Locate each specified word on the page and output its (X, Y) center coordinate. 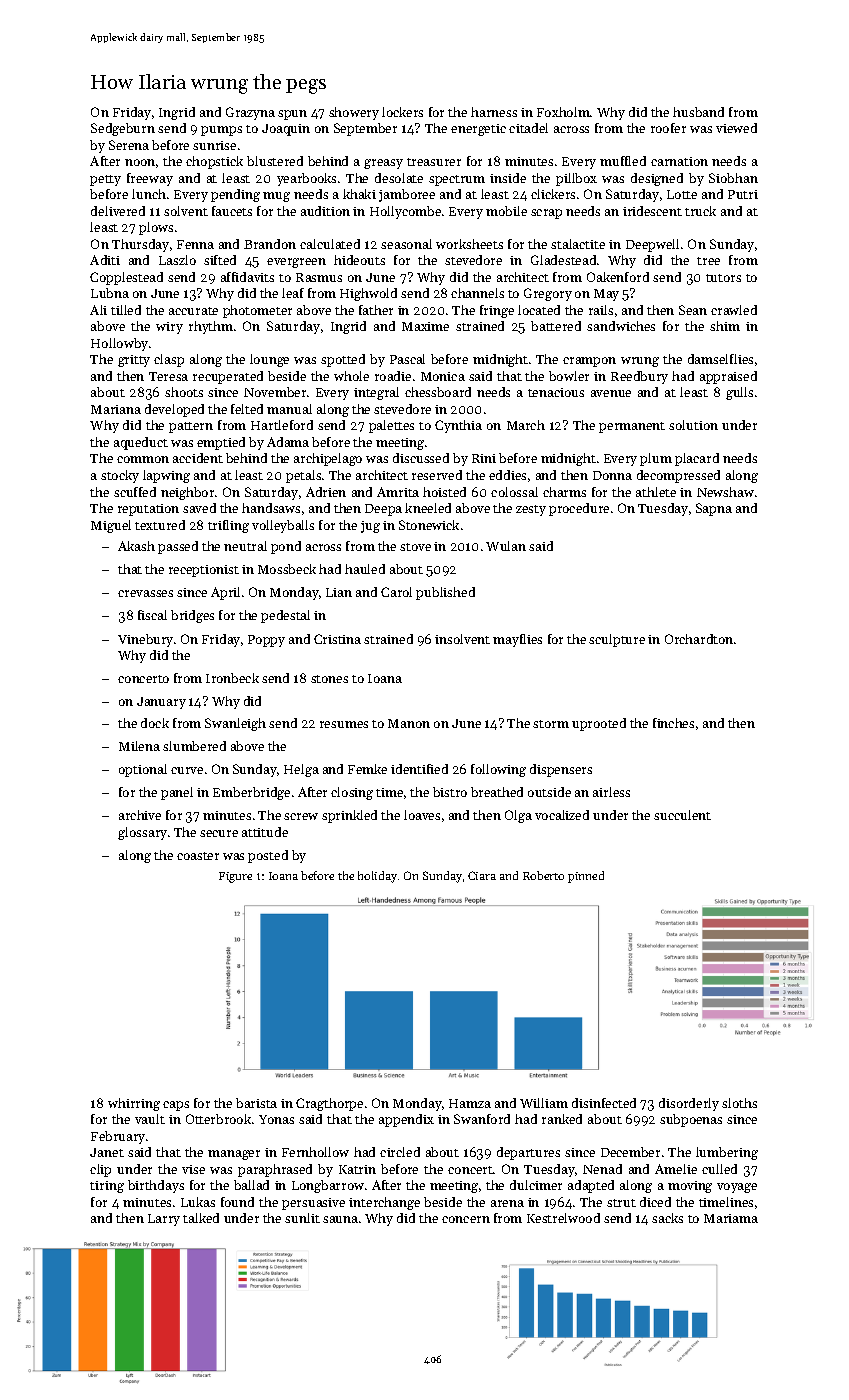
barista (256, 1103)
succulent (682, 815)
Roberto (543, 875)
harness (494, 112)
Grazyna (250, 113)
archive (140, 815)
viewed (736, 128)
